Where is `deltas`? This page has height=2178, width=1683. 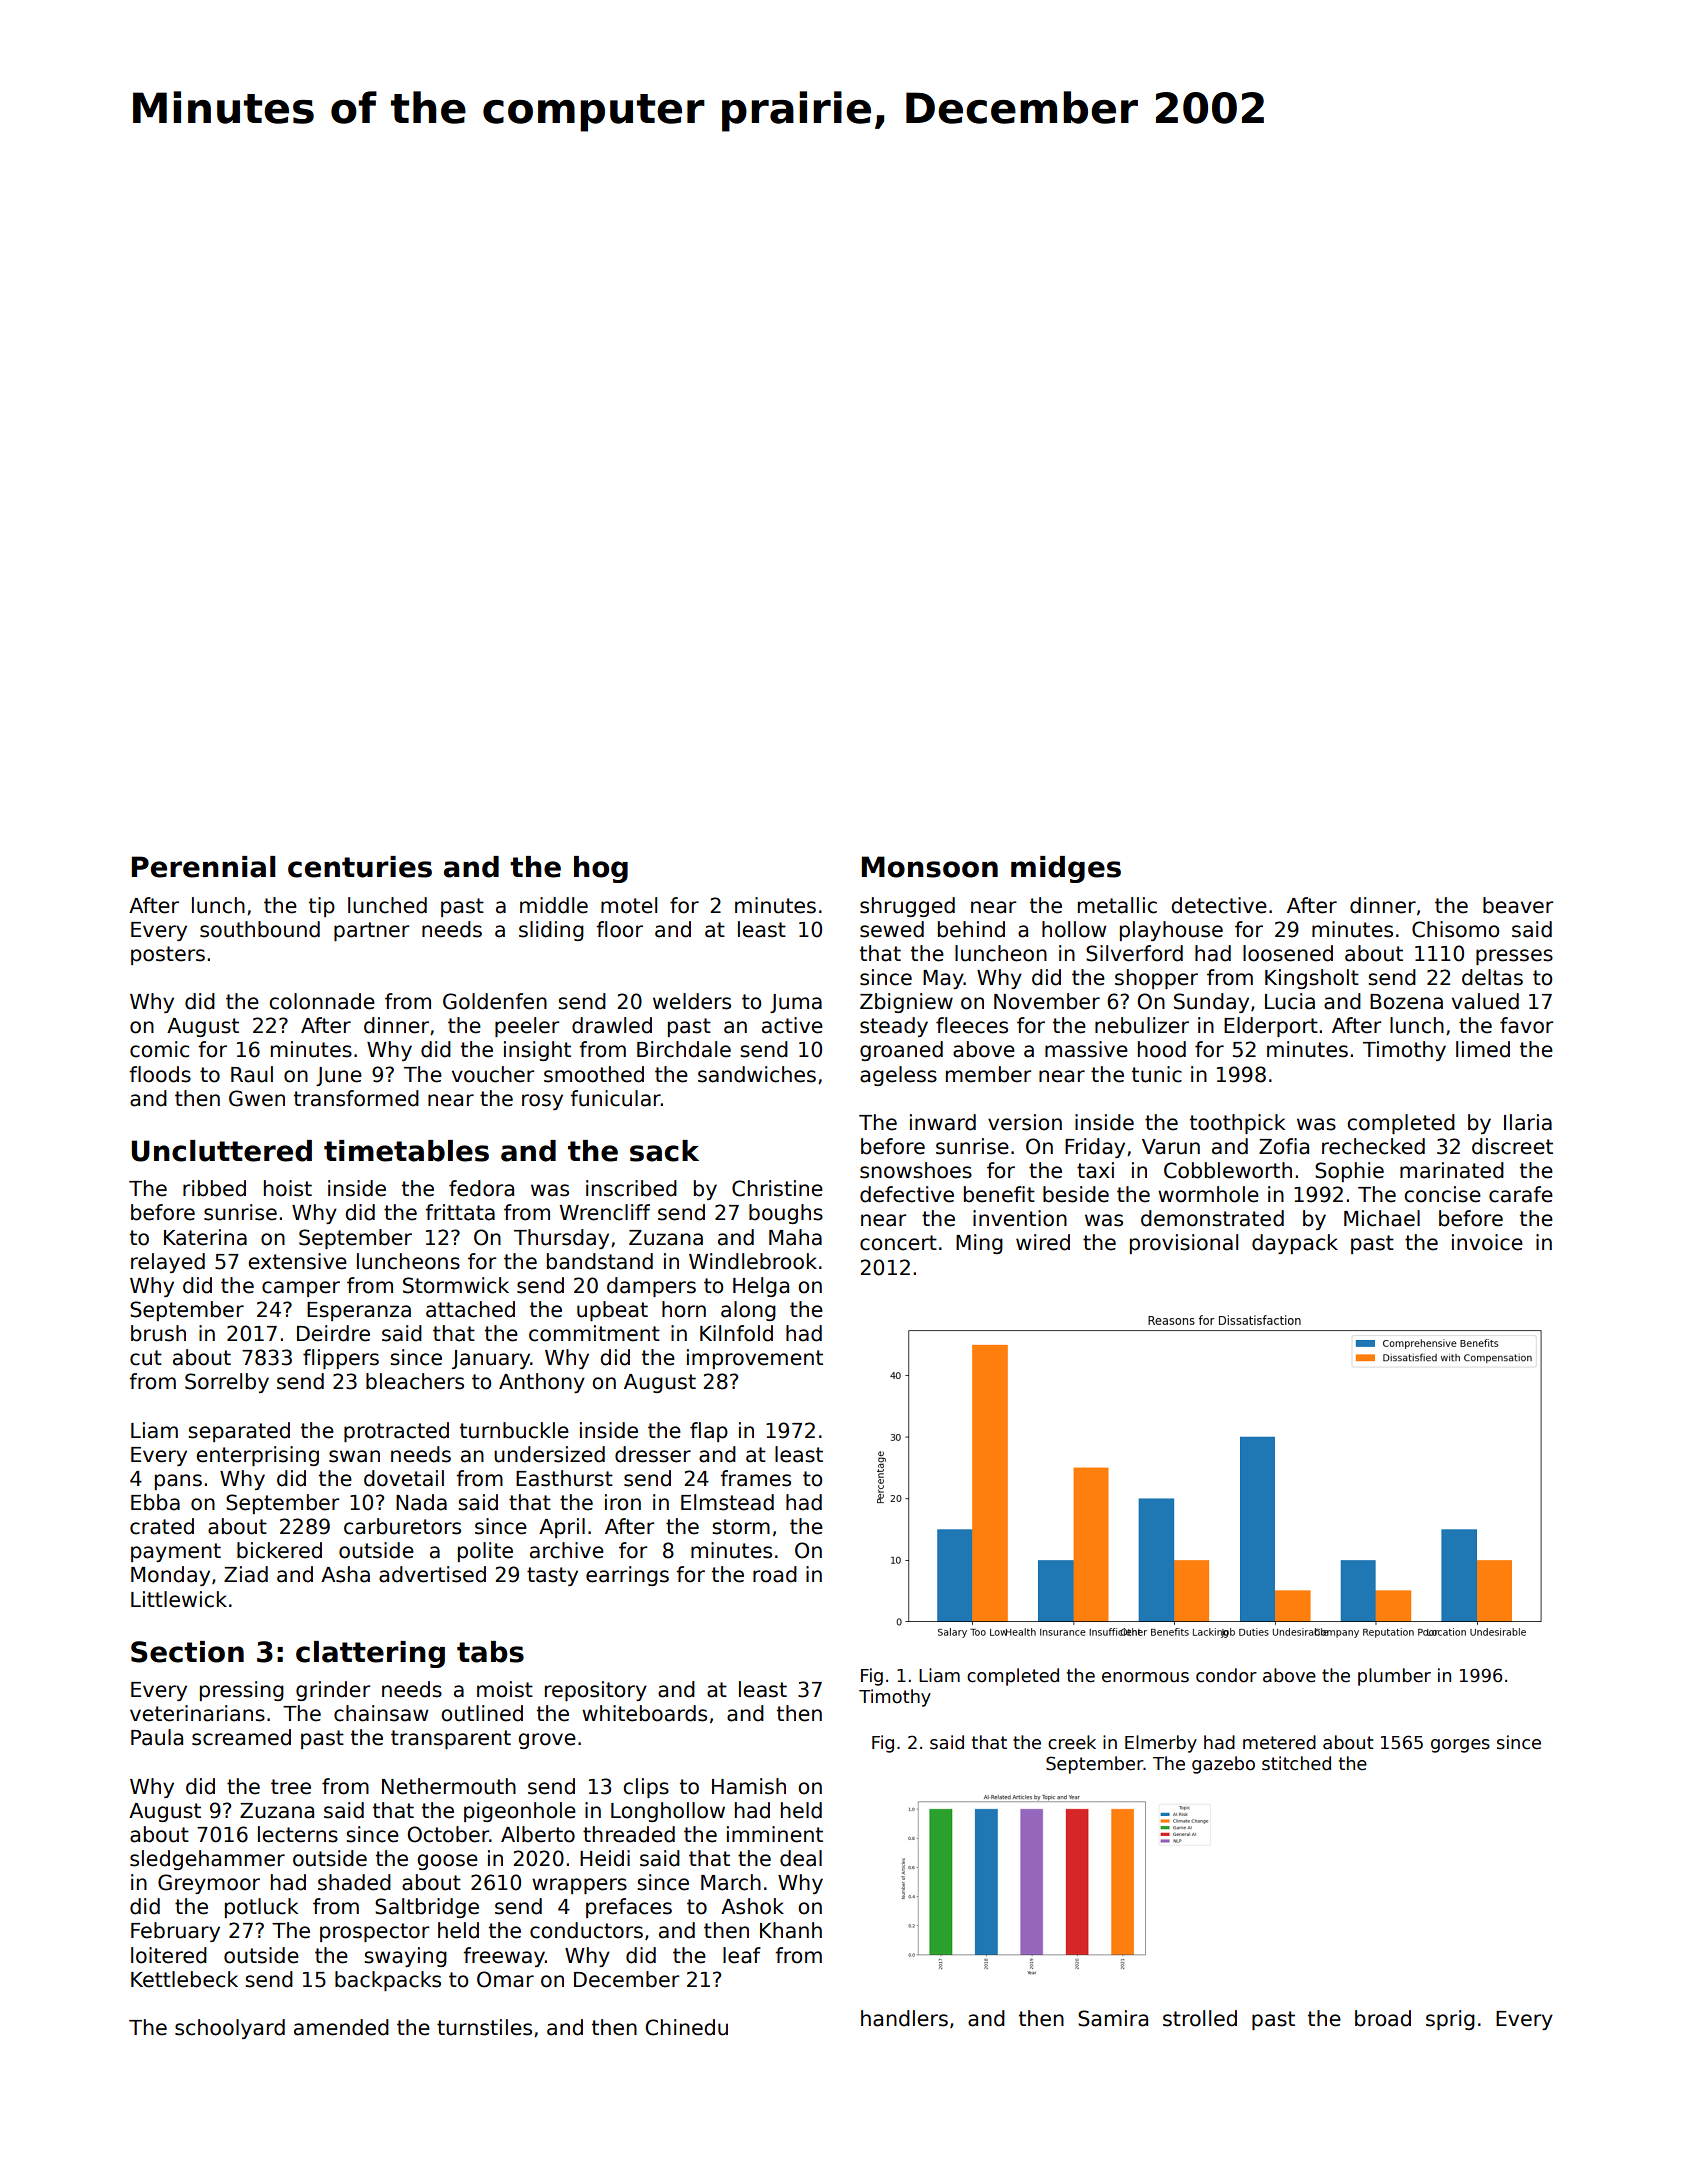 deltas is located at coordinates (1492, 977).
